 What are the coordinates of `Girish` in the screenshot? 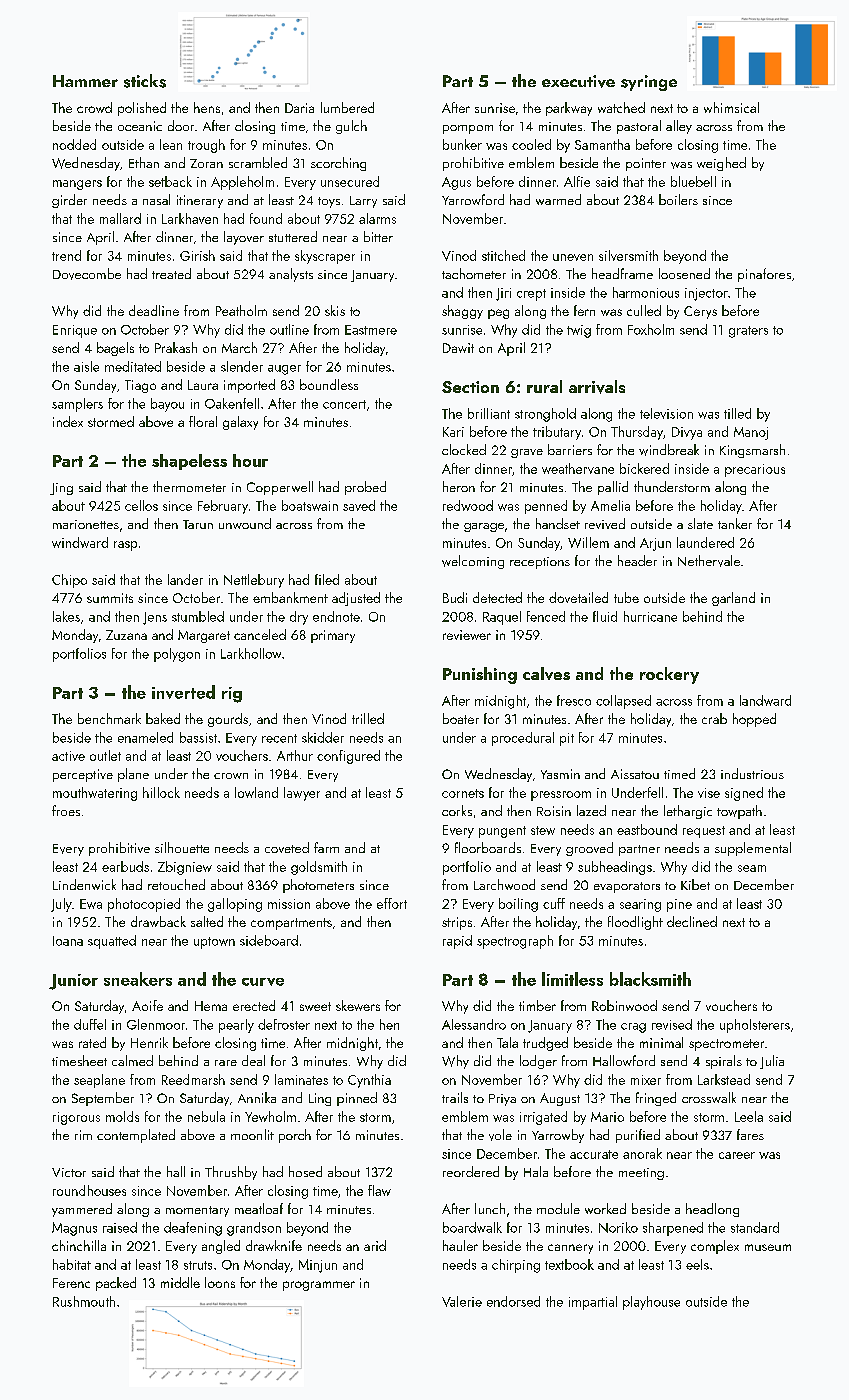 It's located at (197, 255).
